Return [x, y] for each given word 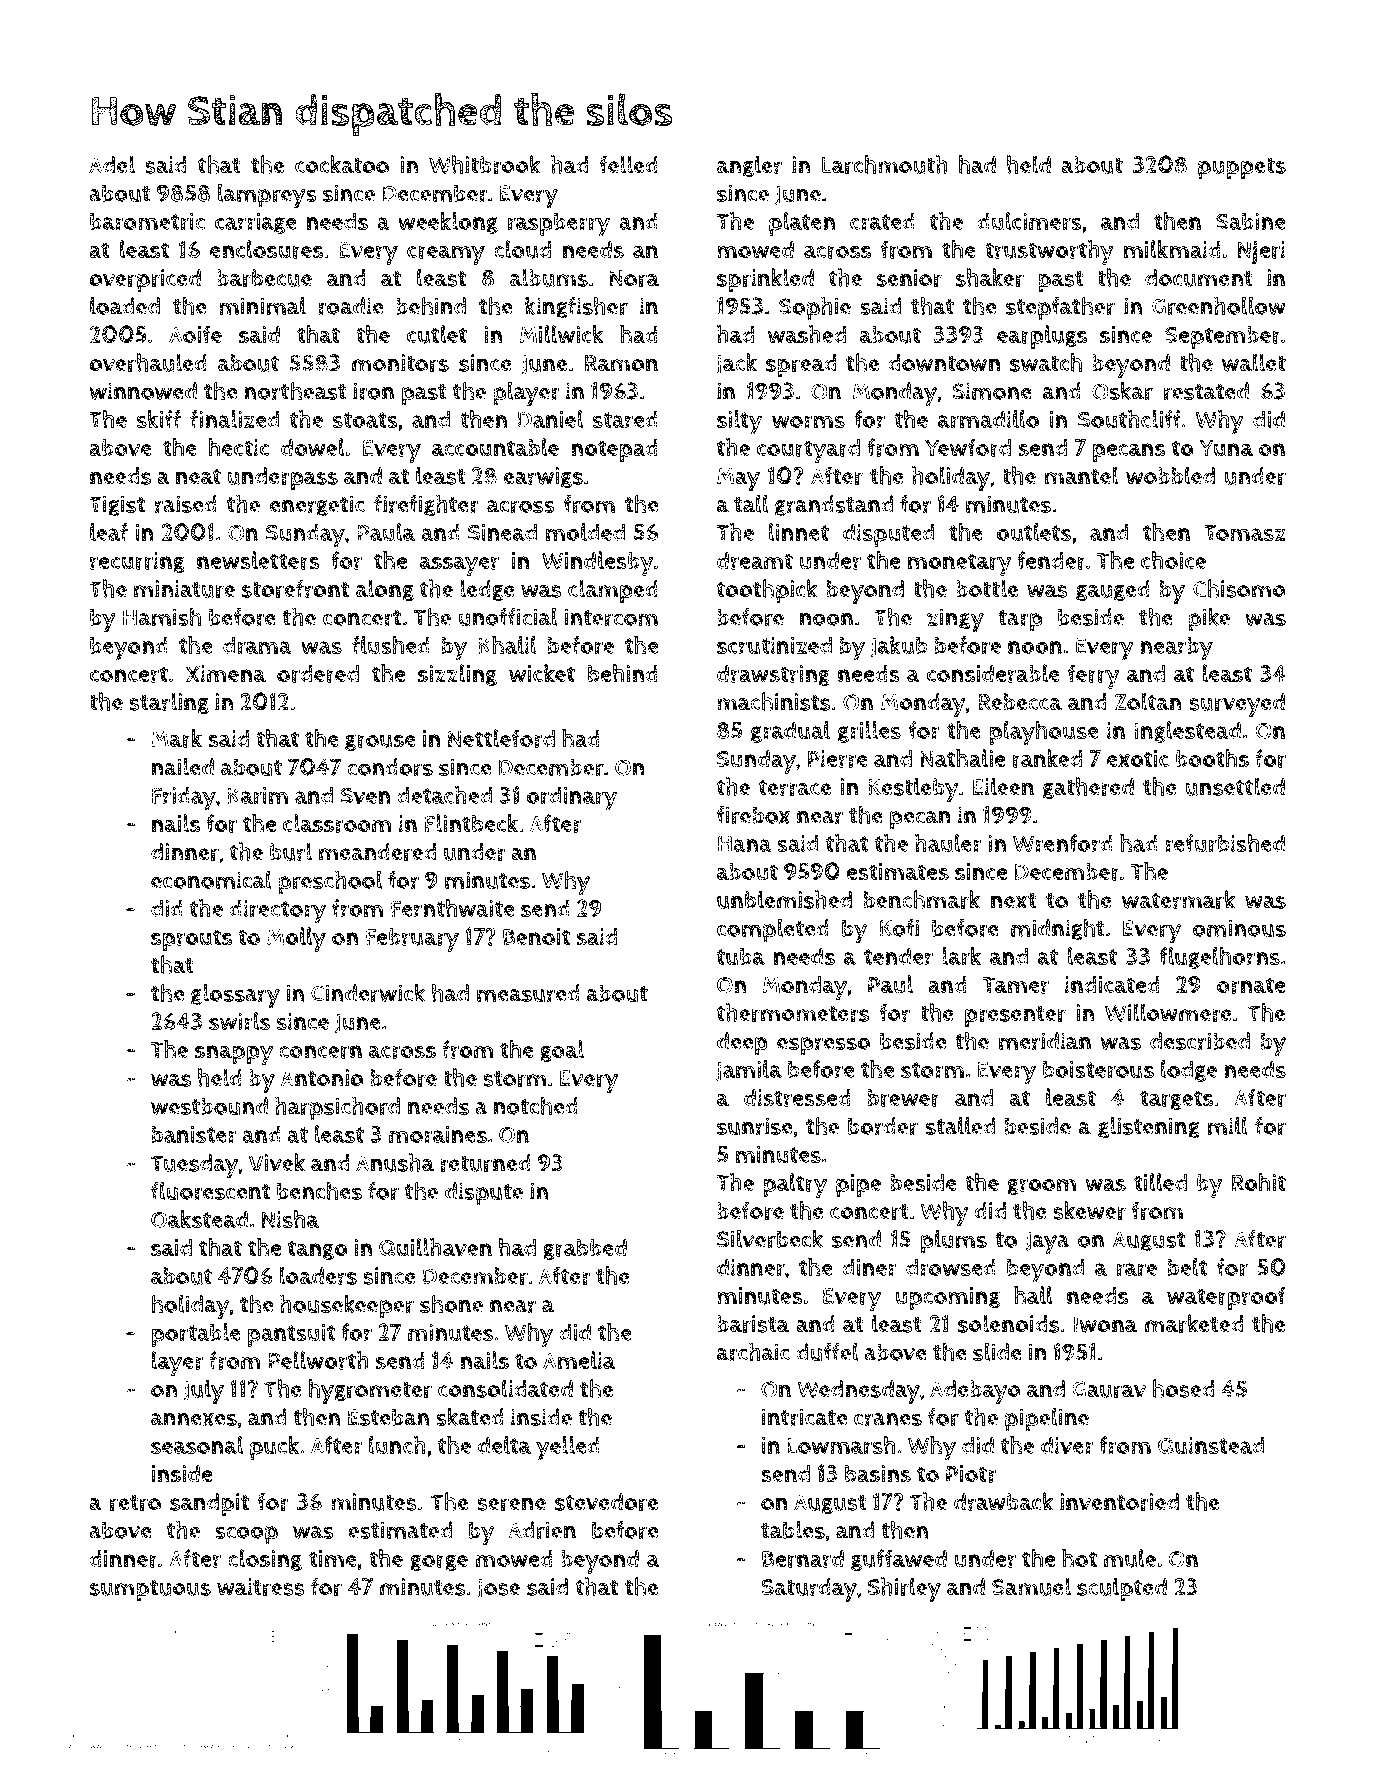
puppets [1242, 168]
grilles [869, 732]
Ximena [226, 673]
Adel [112, 164]
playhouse [1043, 733]
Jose [498, 1589]
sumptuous [150, 1590]
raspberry [559, 225]
